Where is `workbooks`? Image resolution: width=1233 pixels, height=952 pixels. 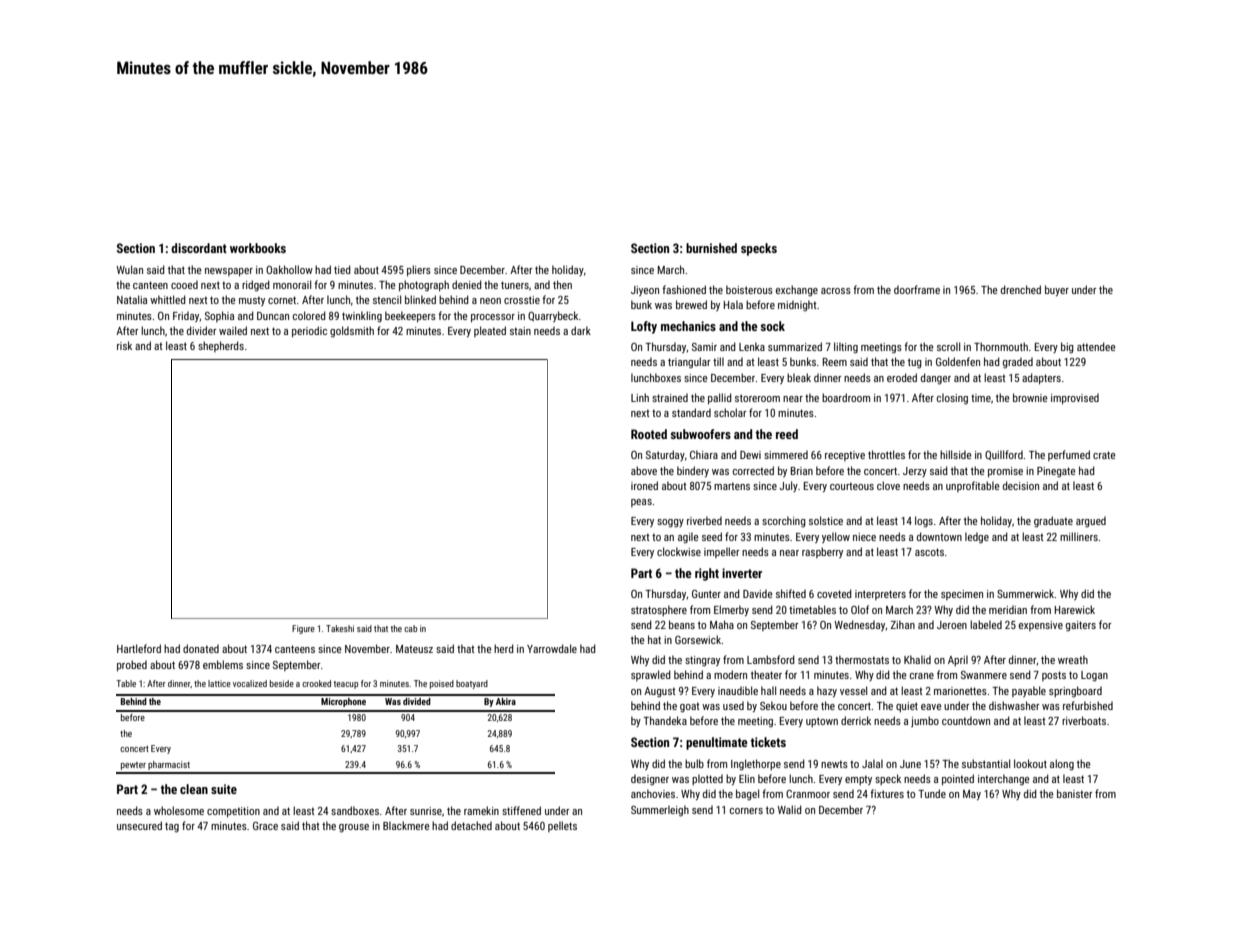
workbooks is located at coordinates (258, 248).
